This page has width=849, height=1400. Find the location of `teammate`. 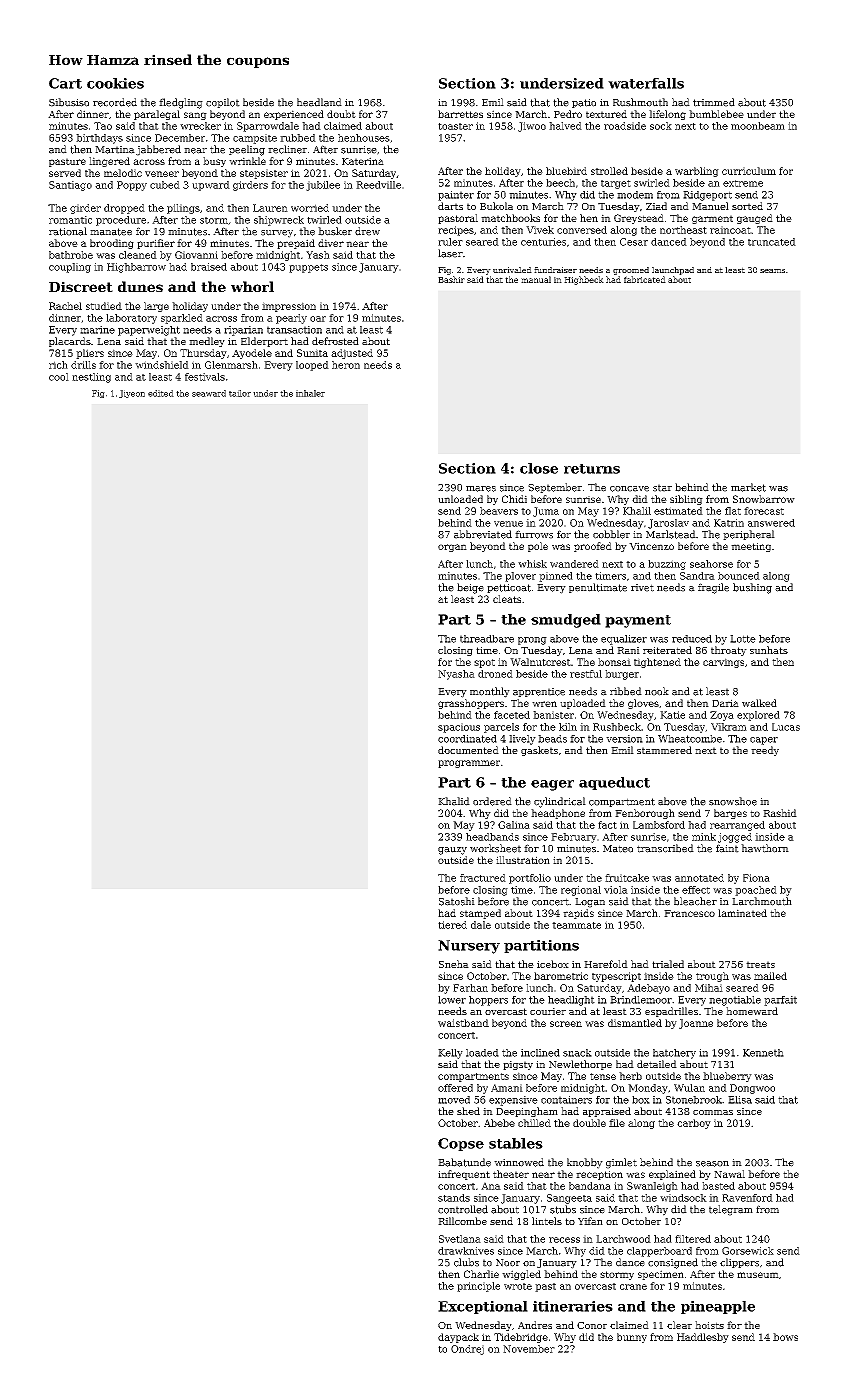

teammate is located at coordinates (576, 925).
